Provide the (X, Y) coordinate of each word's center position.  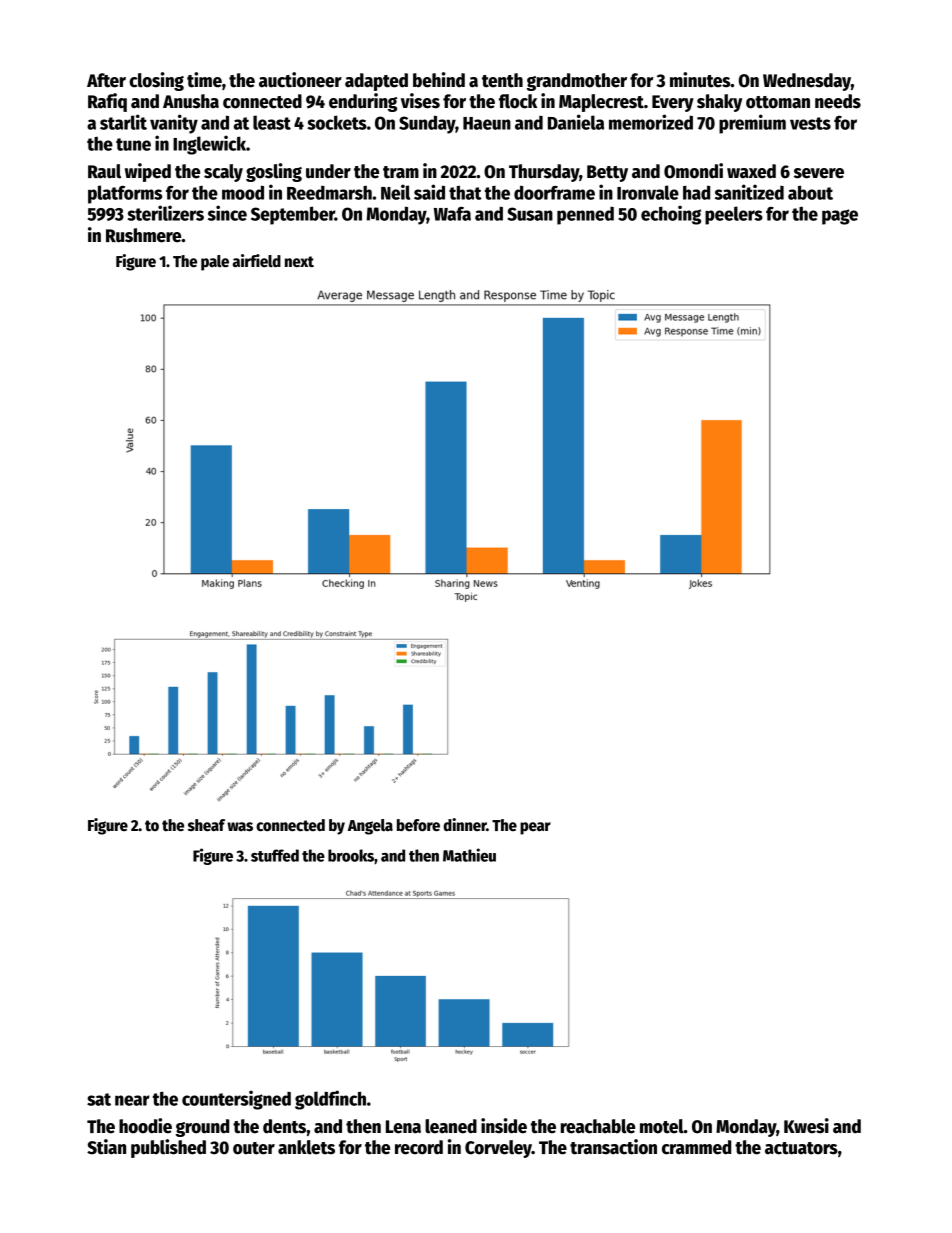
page (840, 217)
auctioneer (300, 80)
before (418, 825)
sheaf (206, 825)
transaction (613, 1147)
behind (439, 80)
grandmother (577, 82)
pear (535, 828)
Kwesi (806, 1126)
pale (215, 263)
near (132, 1100)
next (299, 261)
